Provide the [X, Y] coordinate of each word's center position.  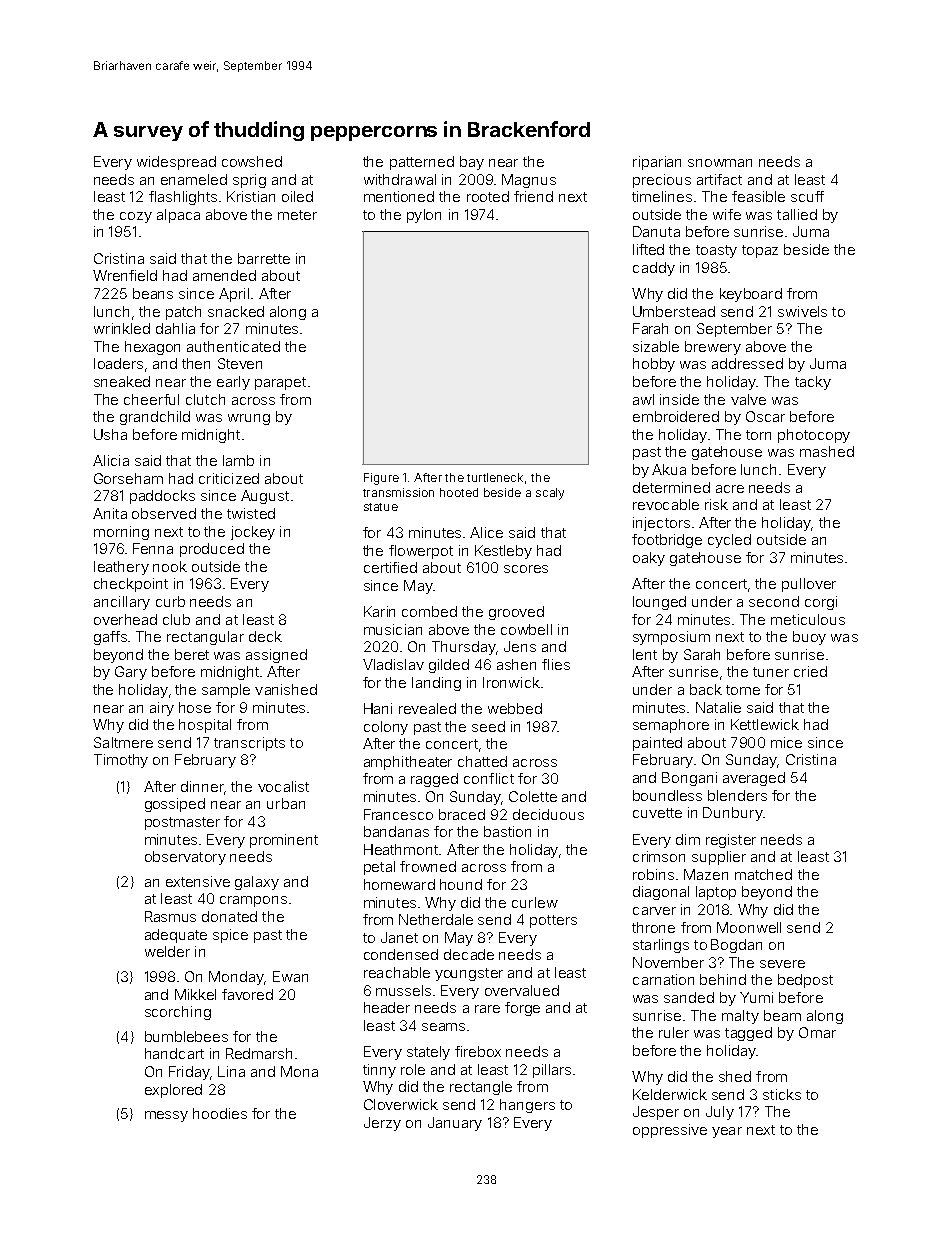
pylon [424, 216]
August [265, 497]
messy [166, 1116]
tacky [813, 383]
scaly [550, 494]
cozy [136, 217]
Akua [669, 469]
